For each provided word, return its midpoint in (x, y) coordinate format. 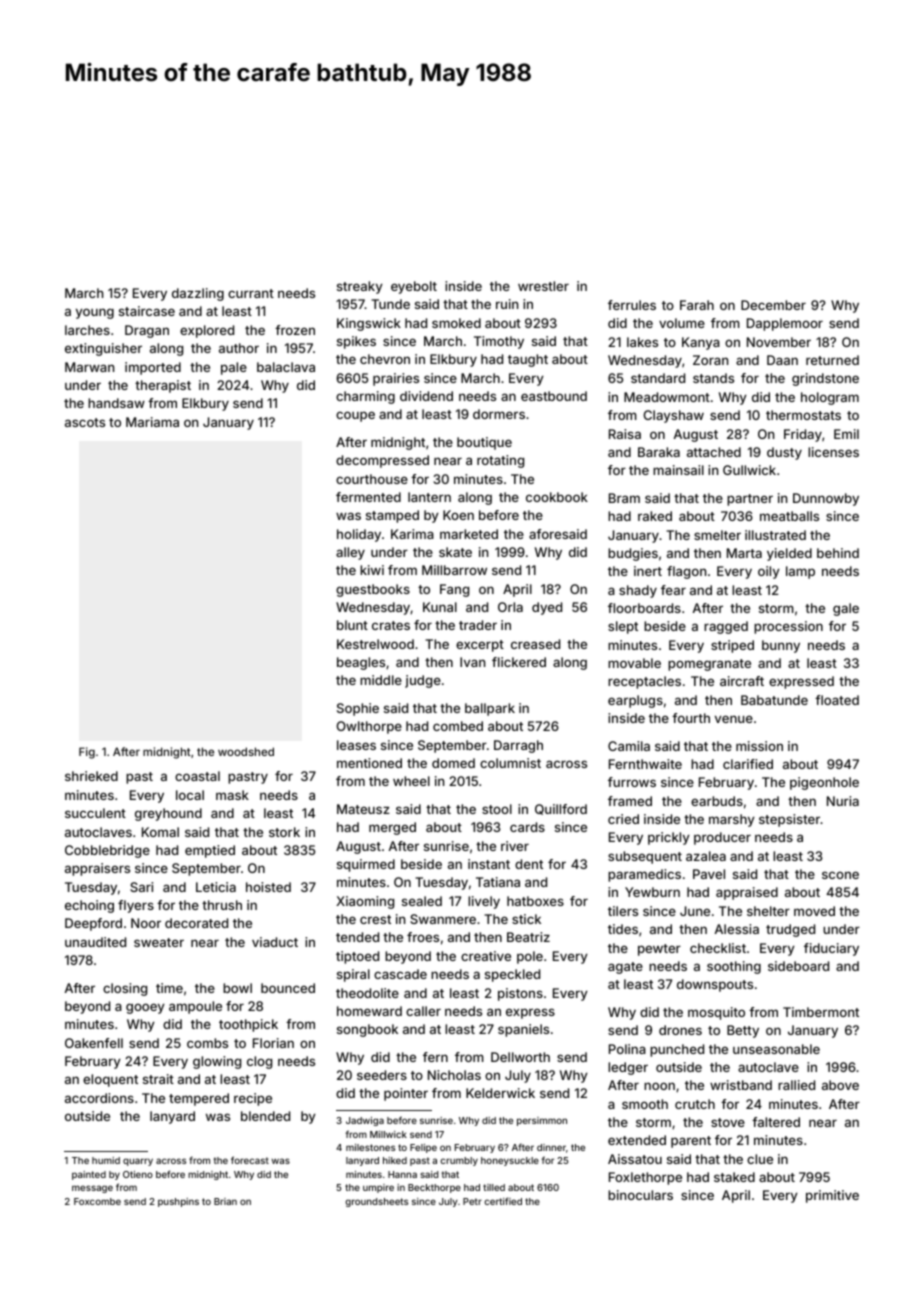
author (239, 348)
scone (840, 875)
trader (478, 625)
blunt (352, 625)
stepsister (789, 820)
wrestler (543, 286)
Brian (225, 1201)
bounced (288, 988)
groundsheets (376, 1202)
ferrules (632, 305)
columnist (510, 763)
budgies (633, 554)
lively (484, 902)
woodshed (246, 751)
